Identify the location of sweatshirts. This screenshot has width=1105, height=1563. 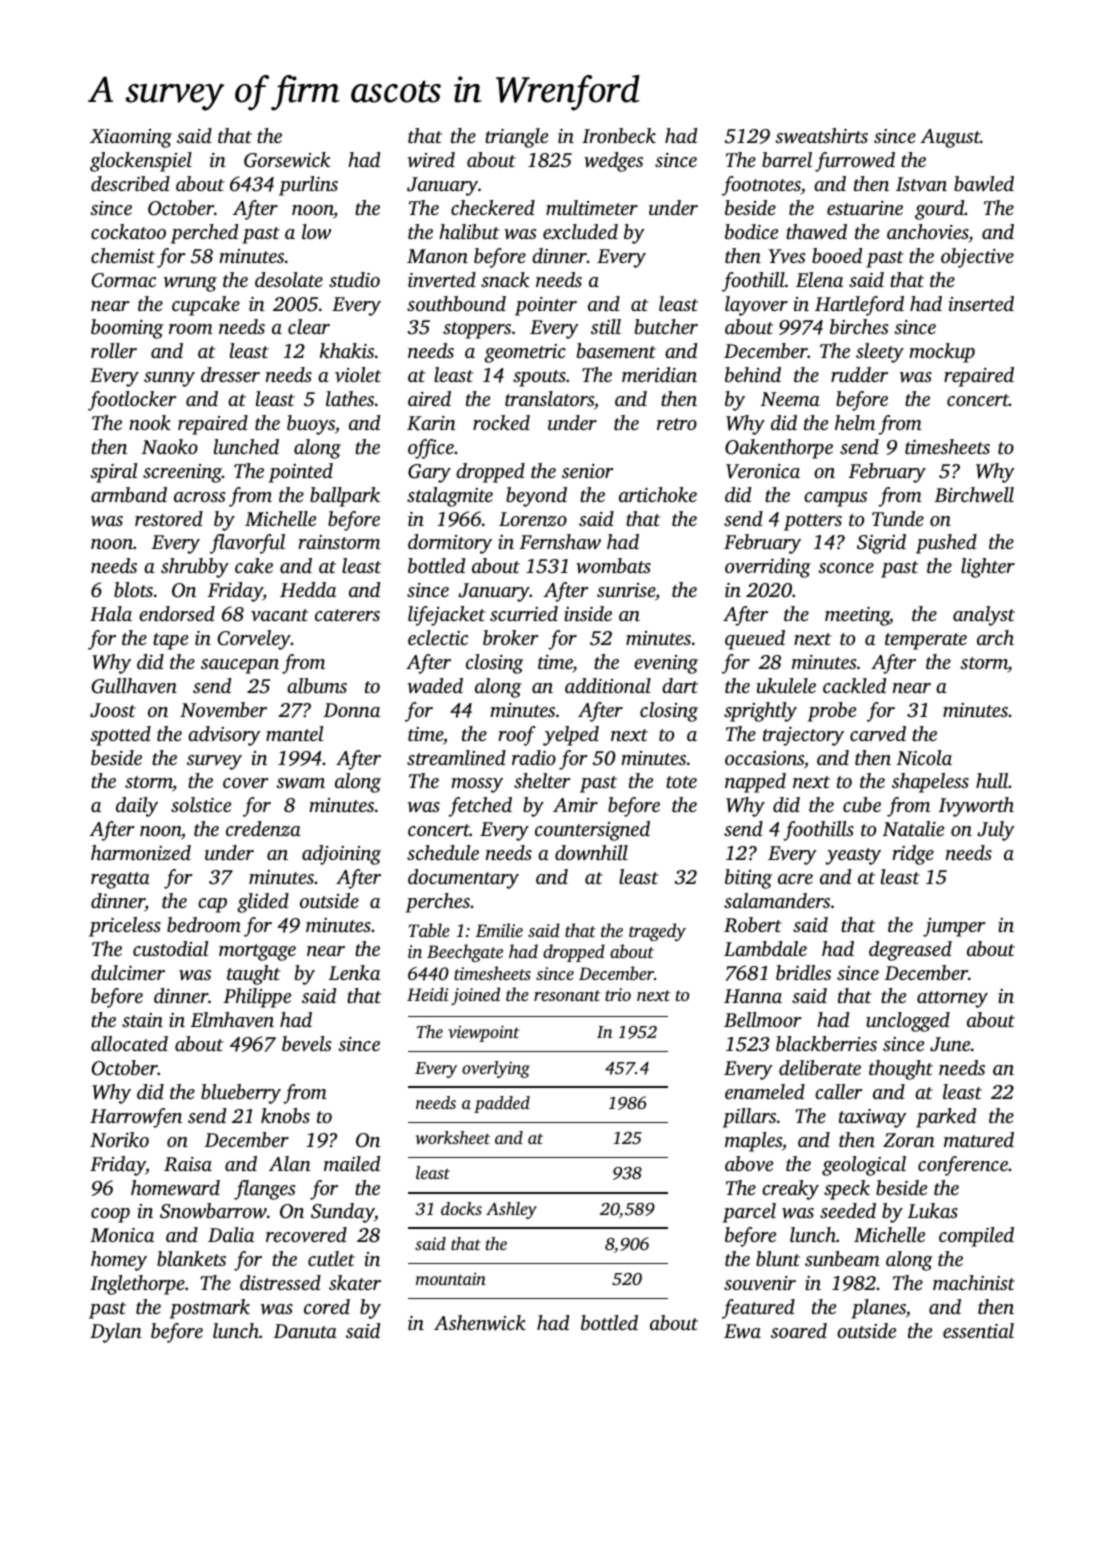
(821, 135).
